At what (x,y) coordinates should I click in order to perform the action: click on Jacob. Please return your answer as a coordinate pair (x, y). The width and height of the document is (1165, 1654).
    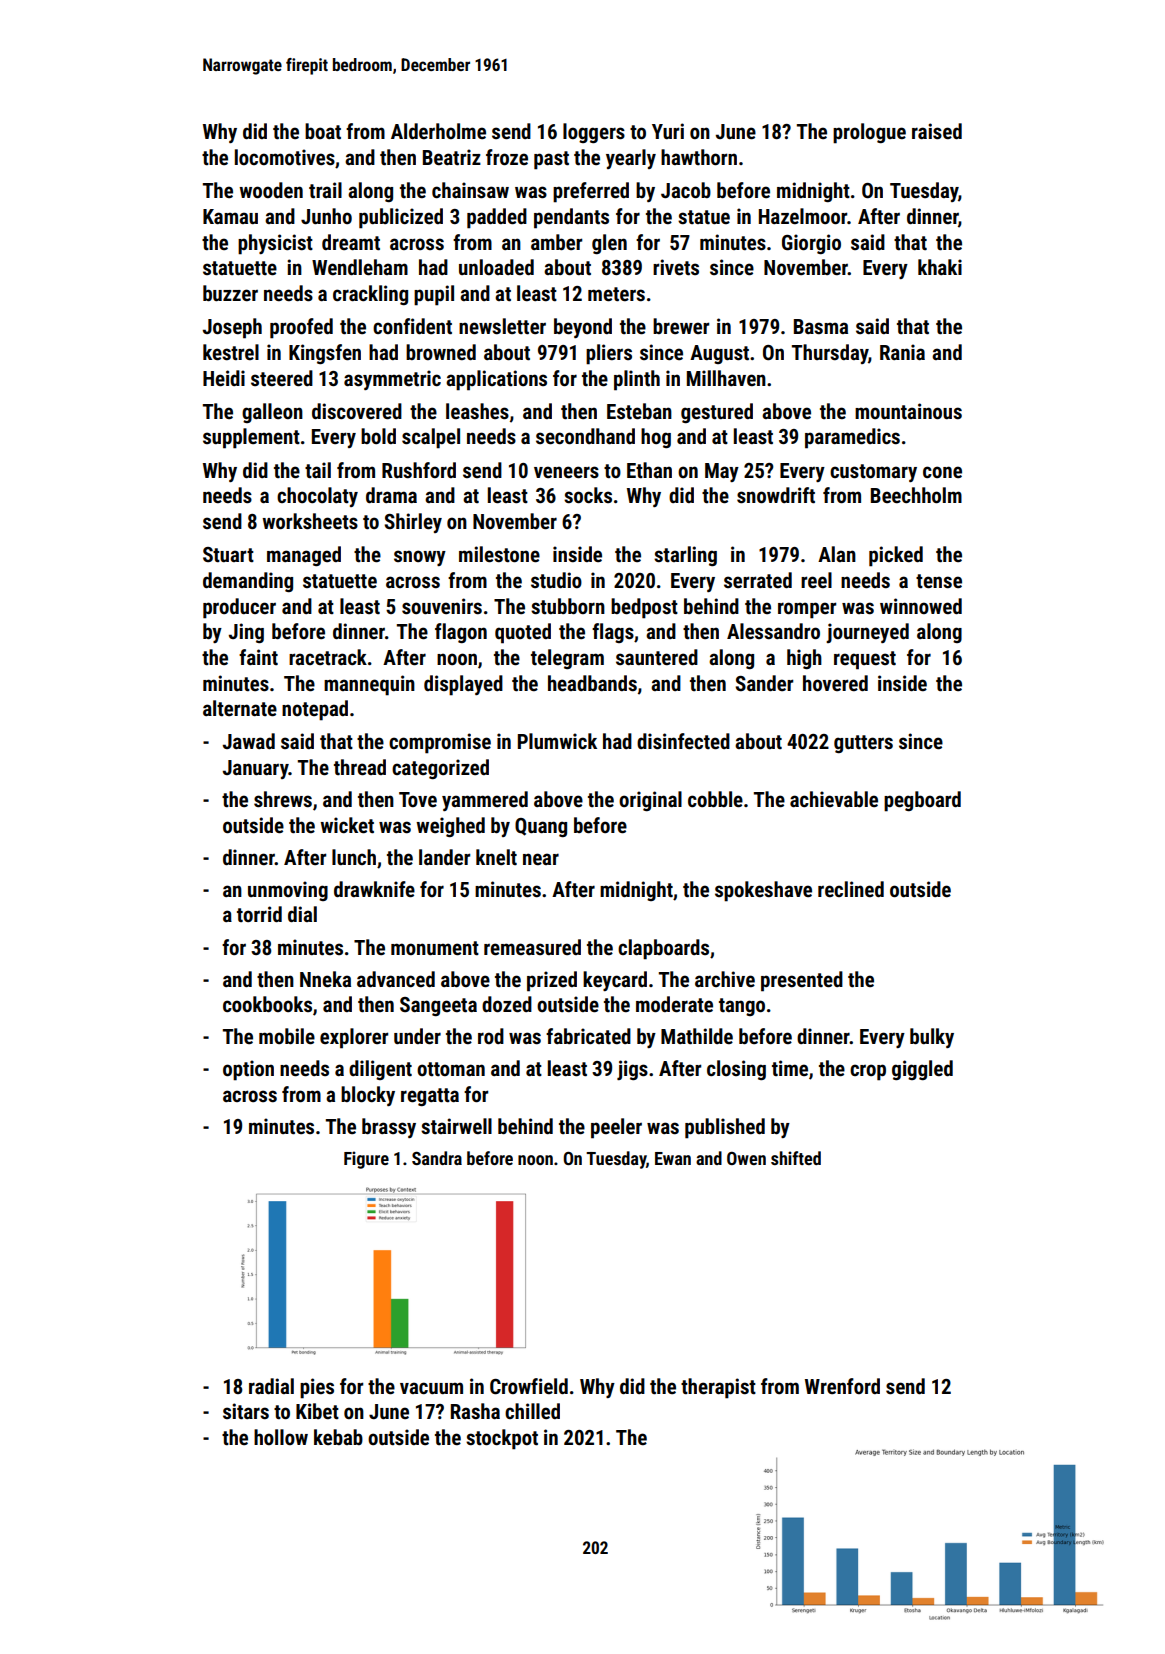
    Looking at the image, I should click on (686, 190).
